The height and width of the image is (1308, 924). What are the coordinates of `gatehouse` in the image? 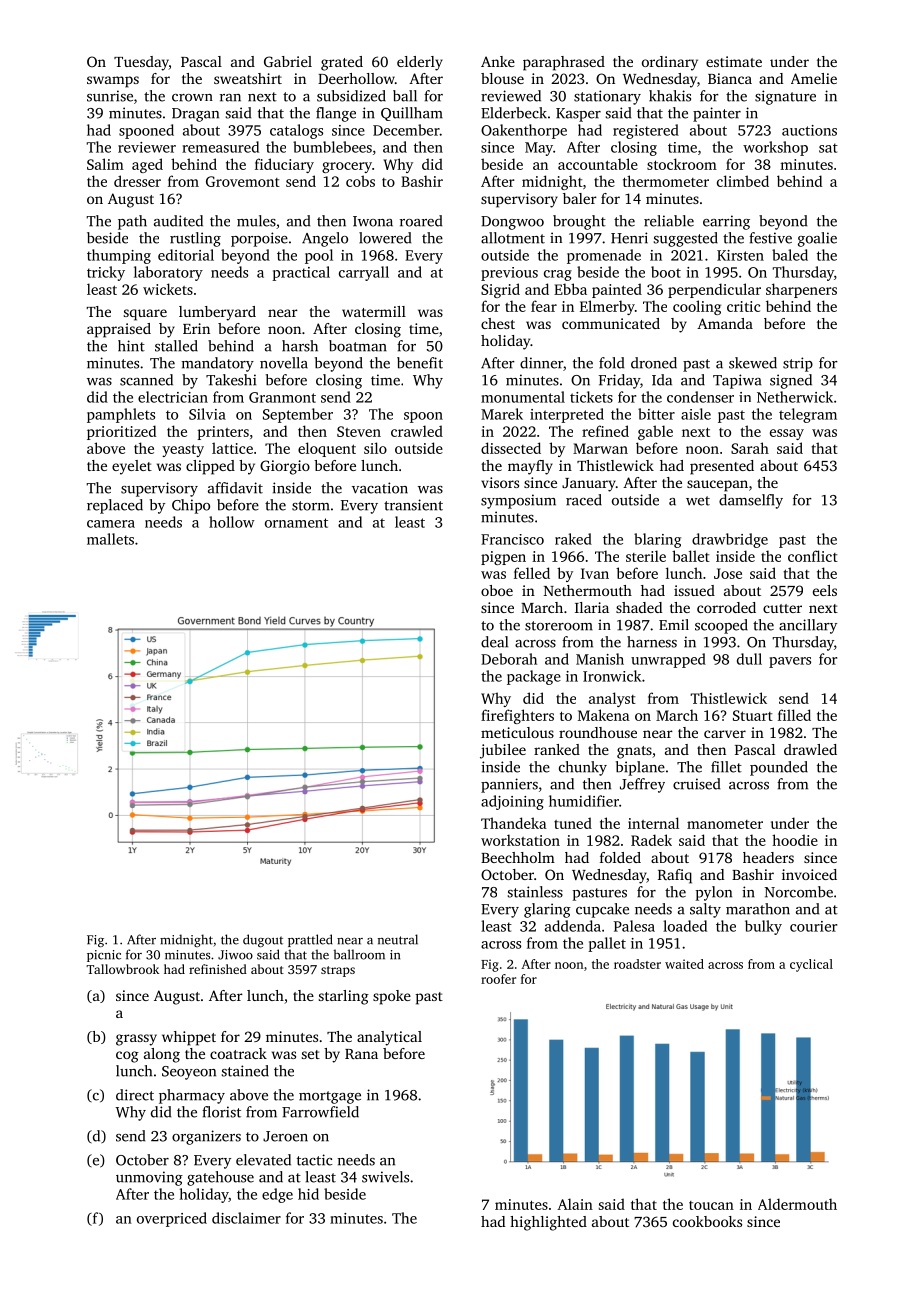 It's located at (220, 1178).
